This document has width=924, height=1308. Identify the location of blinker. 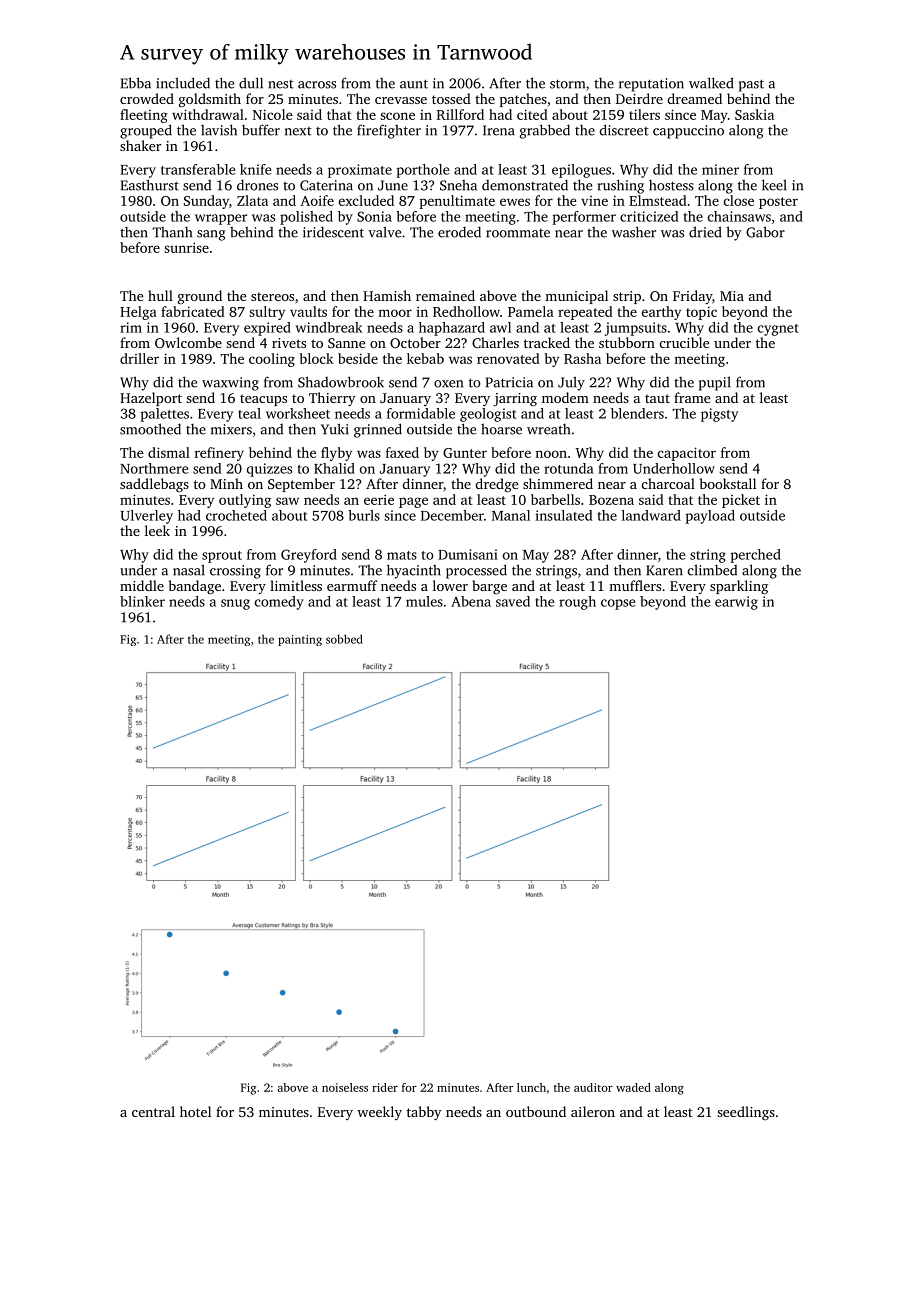
(142, 601).
